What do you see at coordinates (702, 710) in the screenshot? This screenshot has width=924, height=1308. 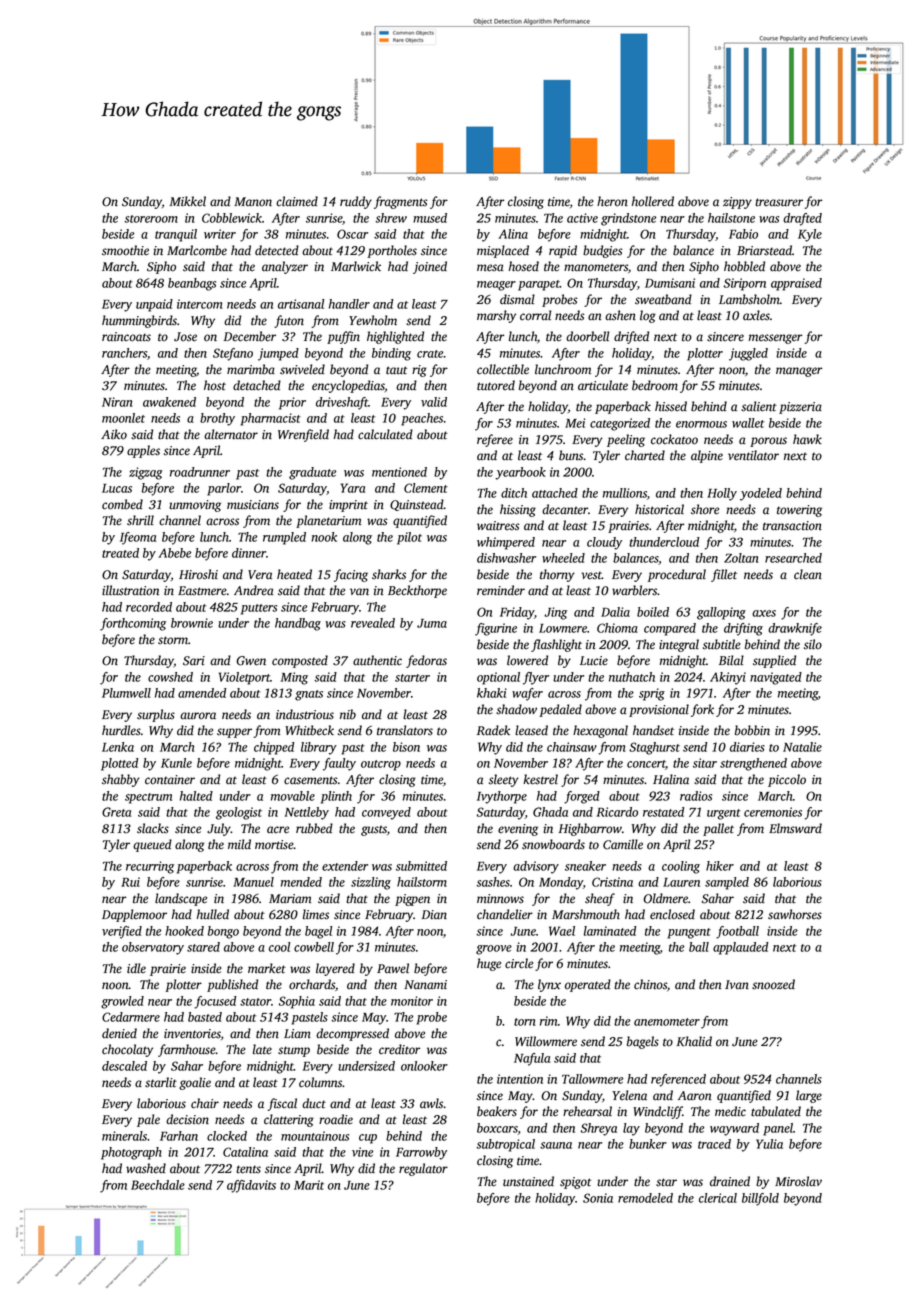 I see `fork` at bounding box center [702, 710].
